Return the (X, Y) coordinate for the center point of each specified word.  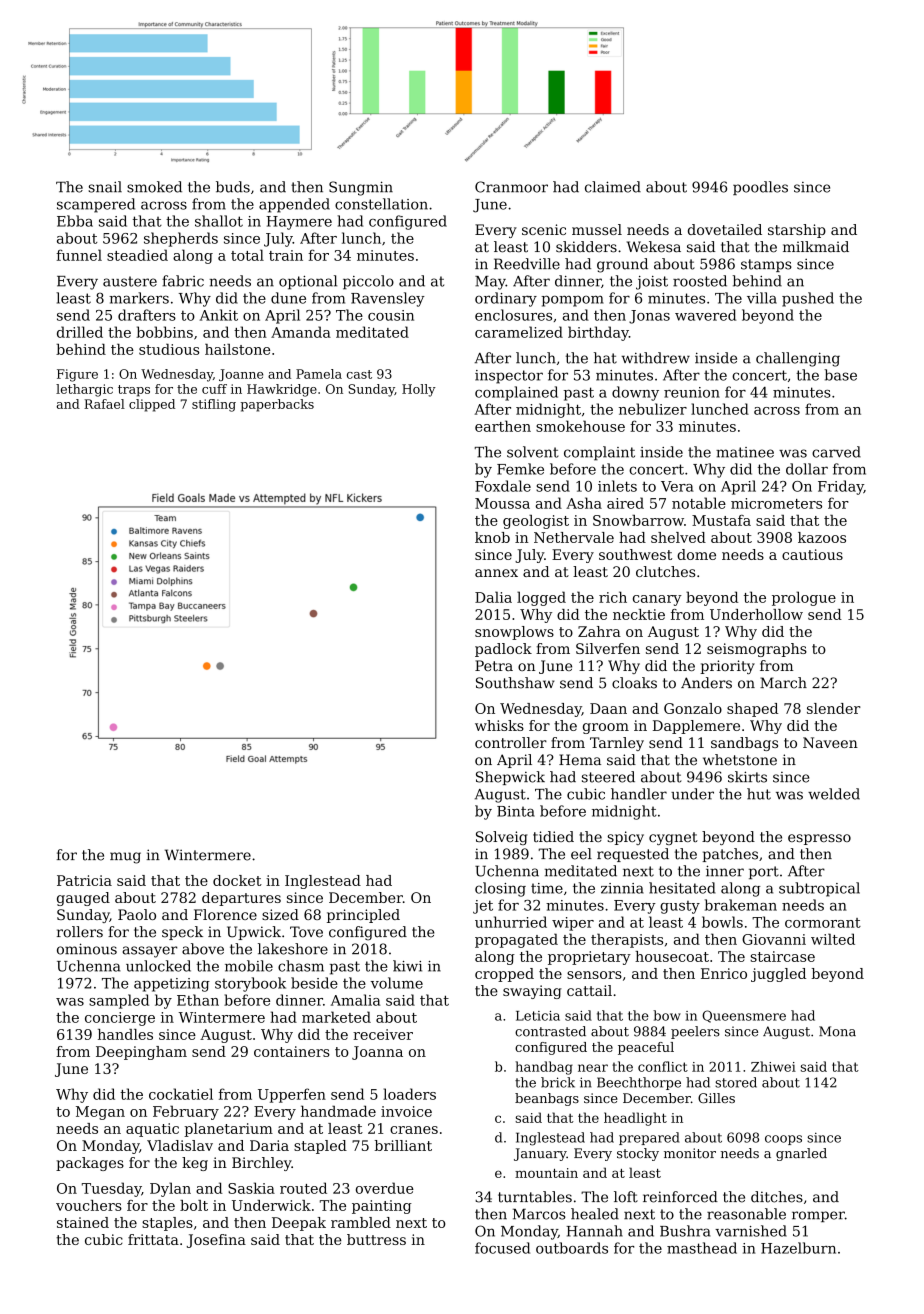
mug (125, 858)
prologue (804, 598)
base (841, 375)
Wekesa (654, 247)
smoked (154, 187)
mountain (546, 1173)
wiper (573, 924)
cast (359, 374)
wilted (833, 939)
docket (237, 880)
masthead (702, 1248)
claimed (613, 187)
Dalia (493, 597)
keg (195, 1164)
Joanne (241, 375)
